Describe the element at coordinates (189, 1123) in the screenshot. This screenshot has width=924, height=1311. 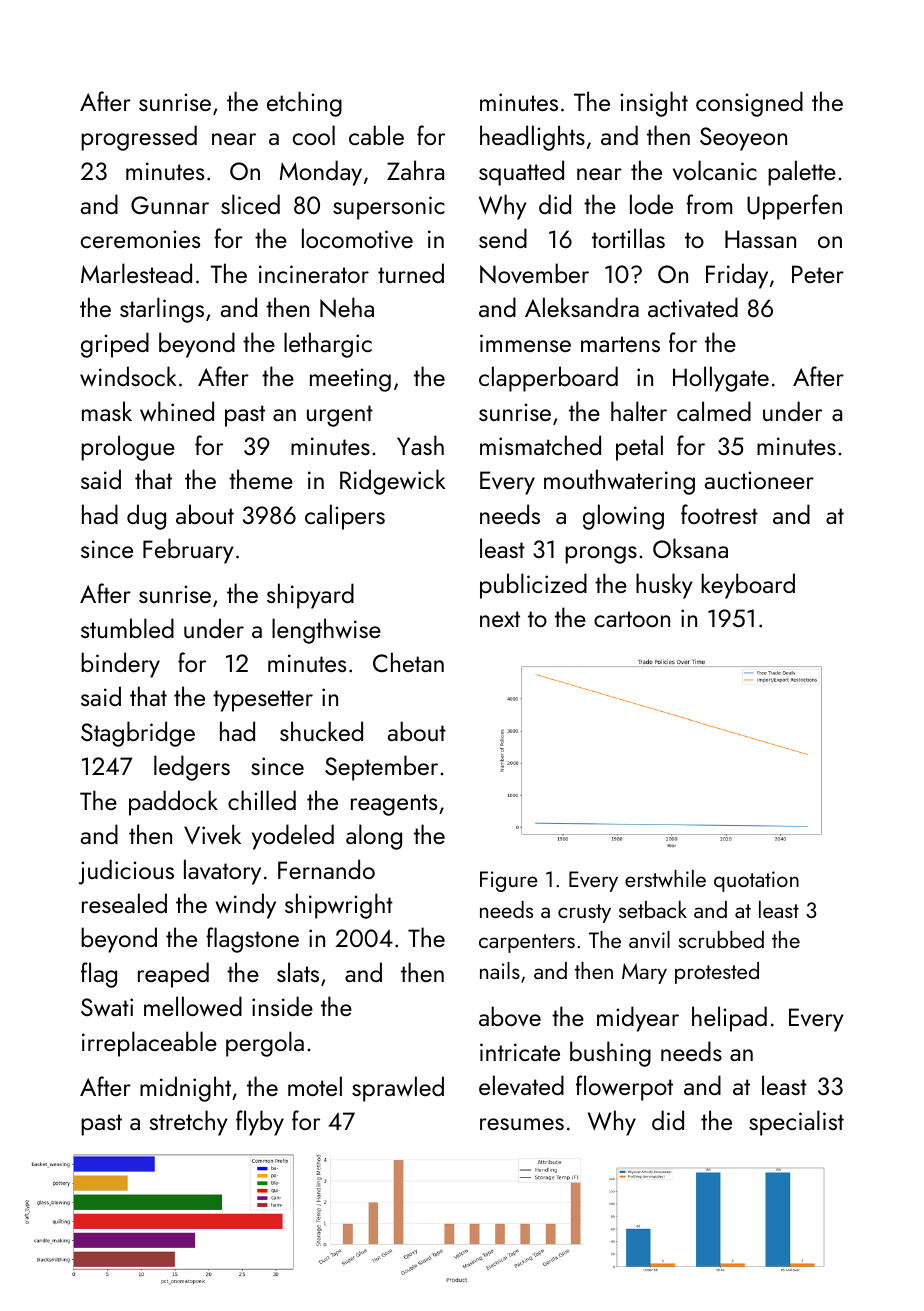
I see `stretchy` at that location.
